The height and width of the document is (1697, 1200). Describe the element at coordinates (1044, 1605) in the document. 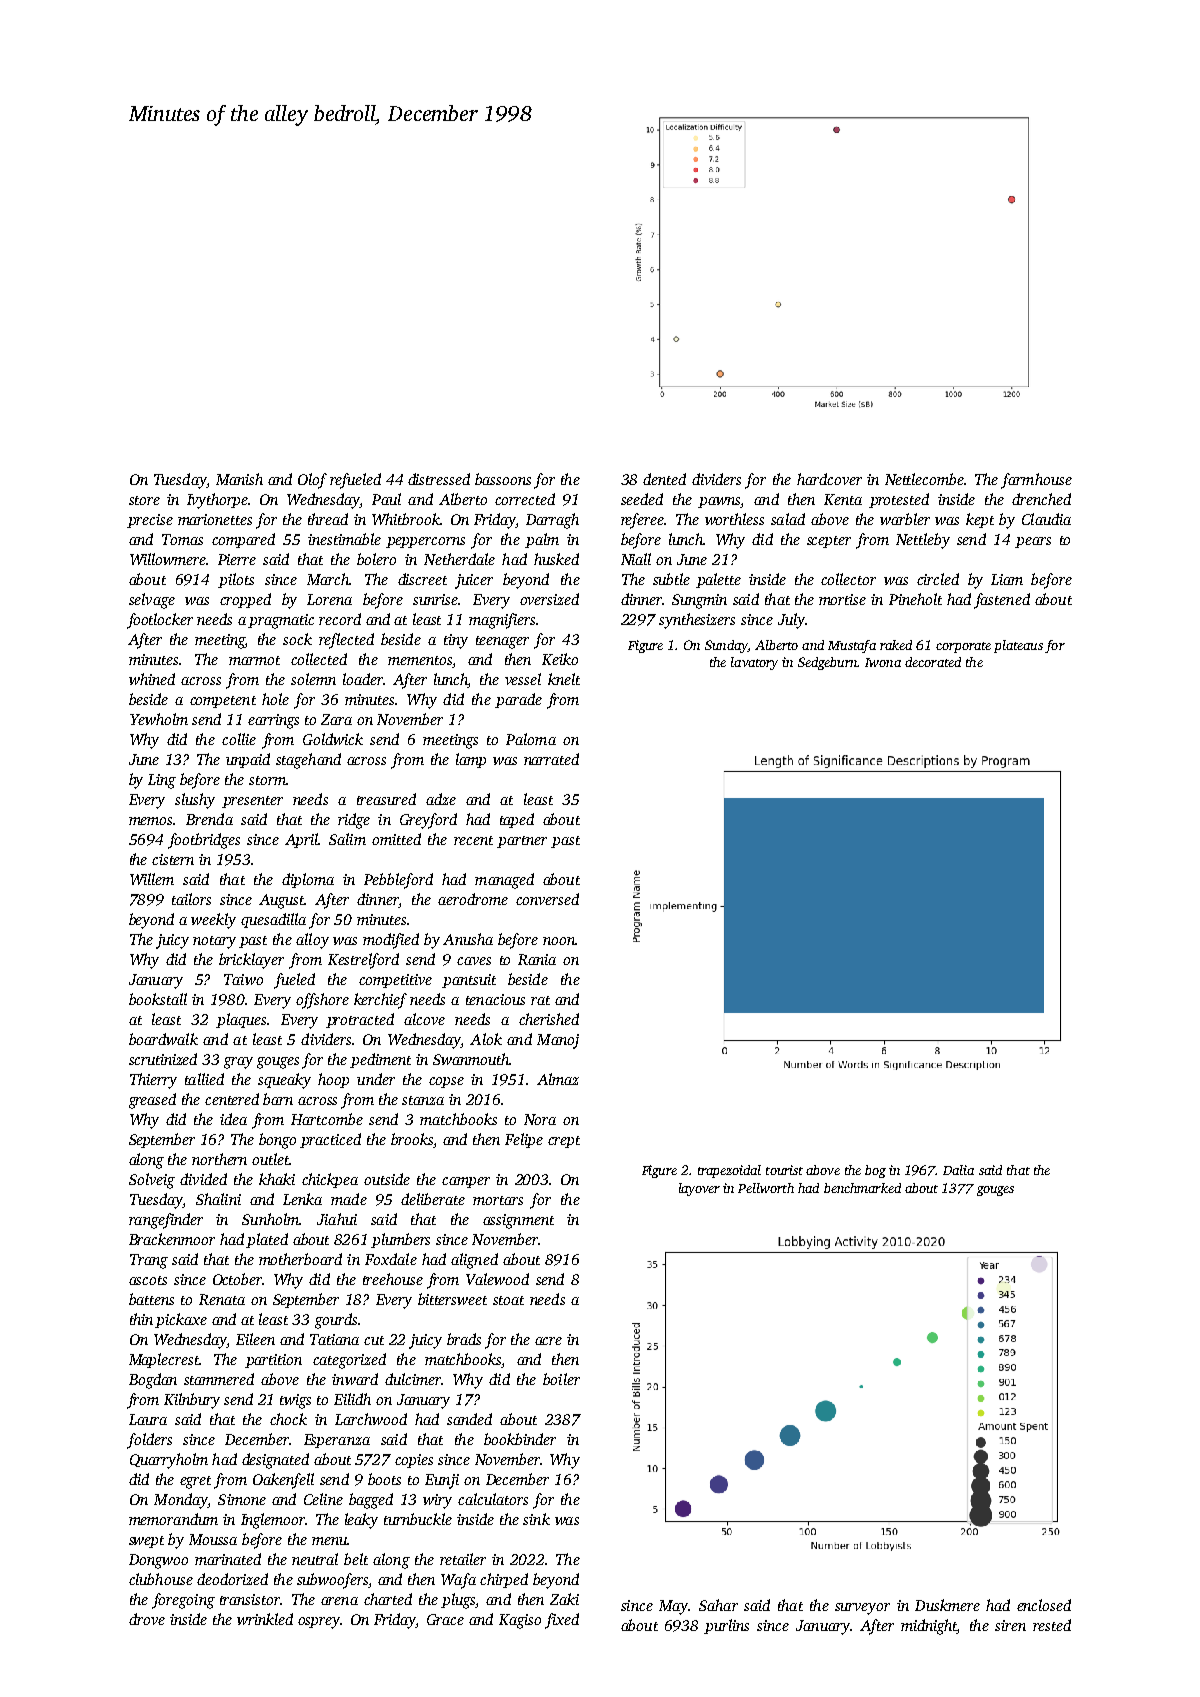

I see `enclosed` at that location.
